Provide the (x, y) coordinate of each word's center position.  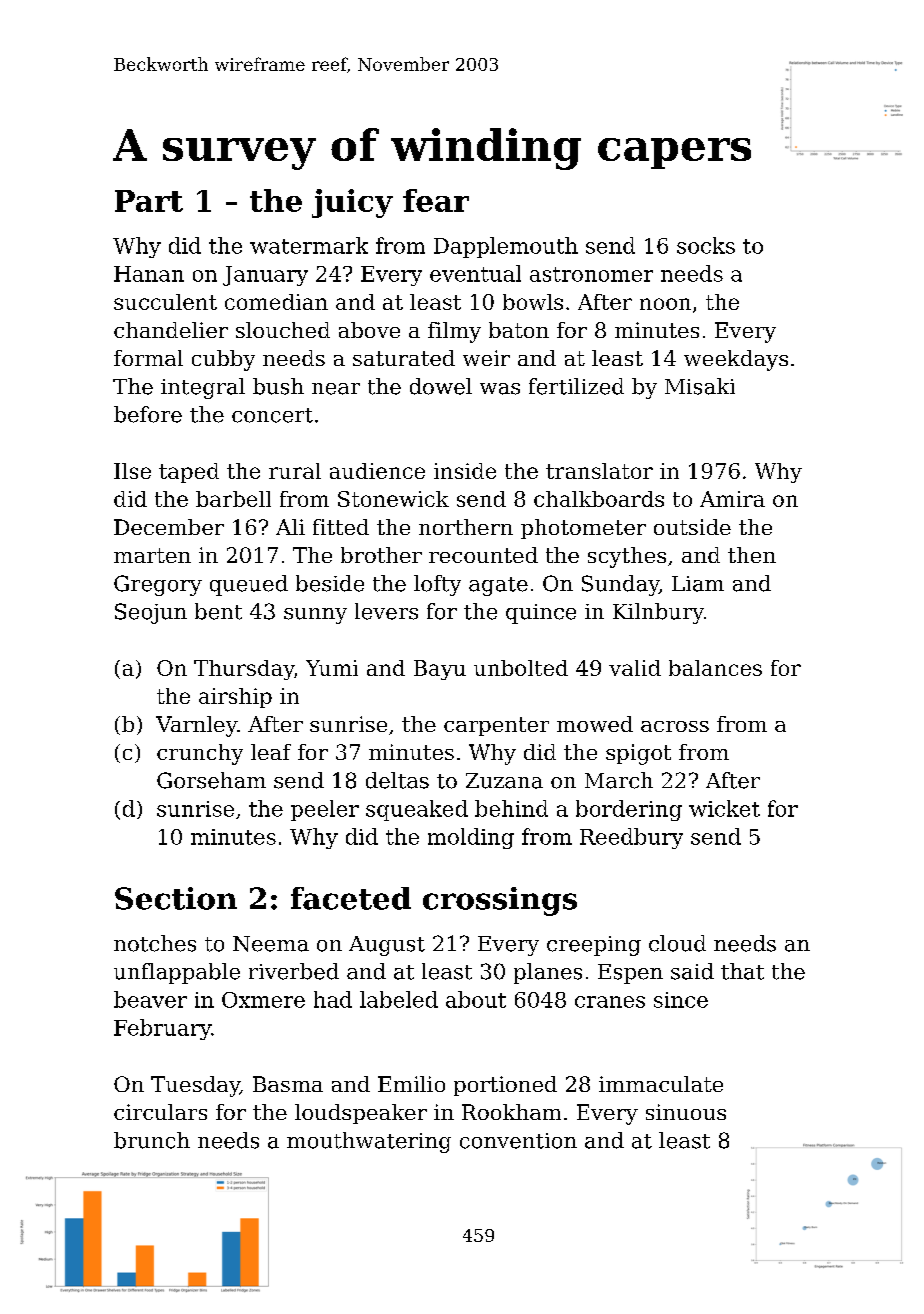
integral (203, 388)
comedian (276, 302)
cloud (677, 943)
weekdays (736, 360)
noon (665, 304)
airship (235, 698)
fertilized (576, 386)
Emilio (411, 1084)
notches (155, 943)
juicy (352, 203)
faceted (351, 898)
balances (715, 668)
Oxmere (263, 1000)
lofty (437, 585)
